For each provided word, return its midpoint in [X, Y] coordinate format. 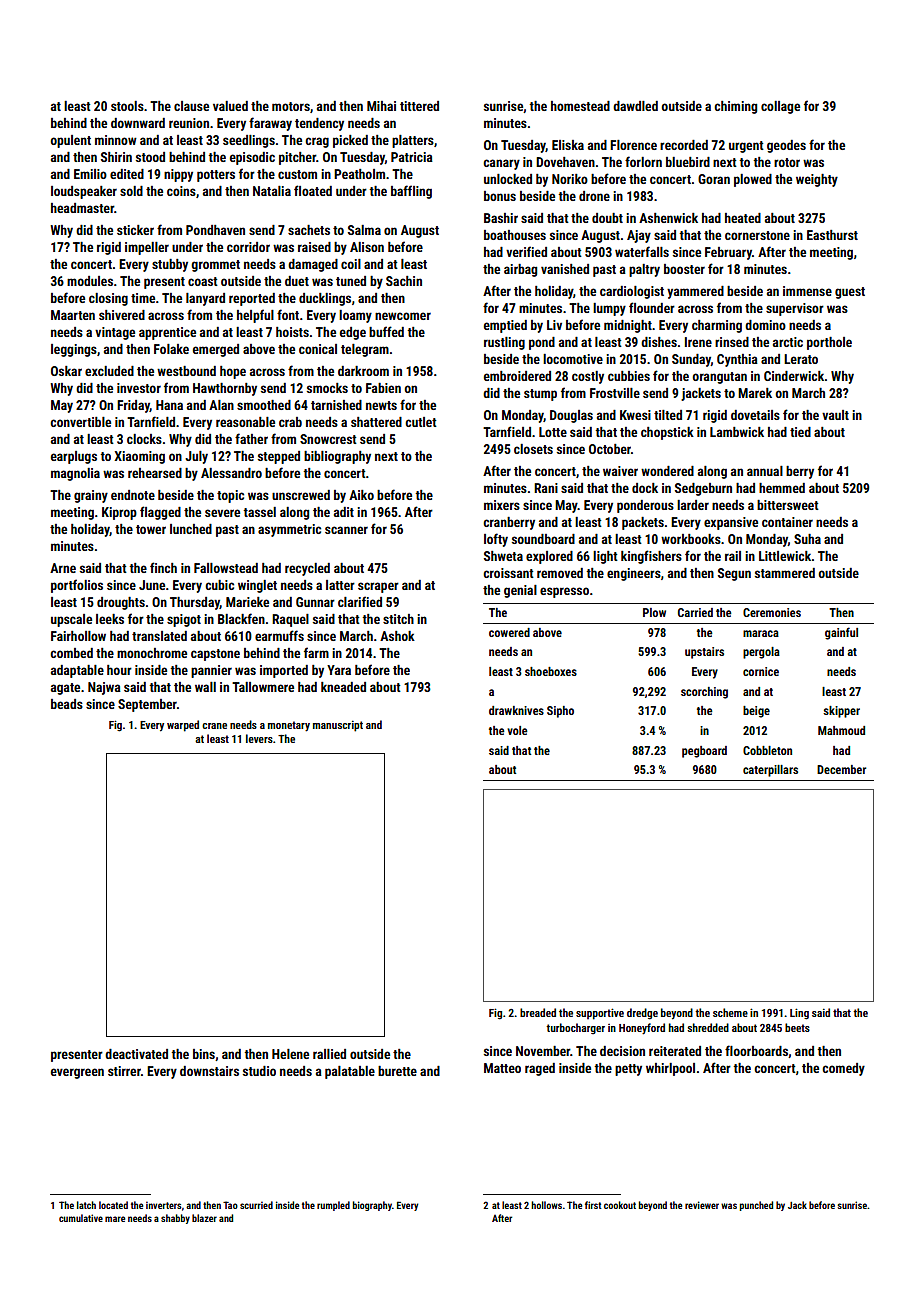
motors [291, 106]
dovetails [755, 415]
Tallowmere [263, 687]
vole [517, 730]
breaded [538, 1012]
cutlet [421, 422]
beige [756, 712]
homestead [580, 106]
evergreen [77, 1073]
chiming [735, 107]
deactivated [136, 1054]
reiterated [675, 1051]
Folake [171, 349]
